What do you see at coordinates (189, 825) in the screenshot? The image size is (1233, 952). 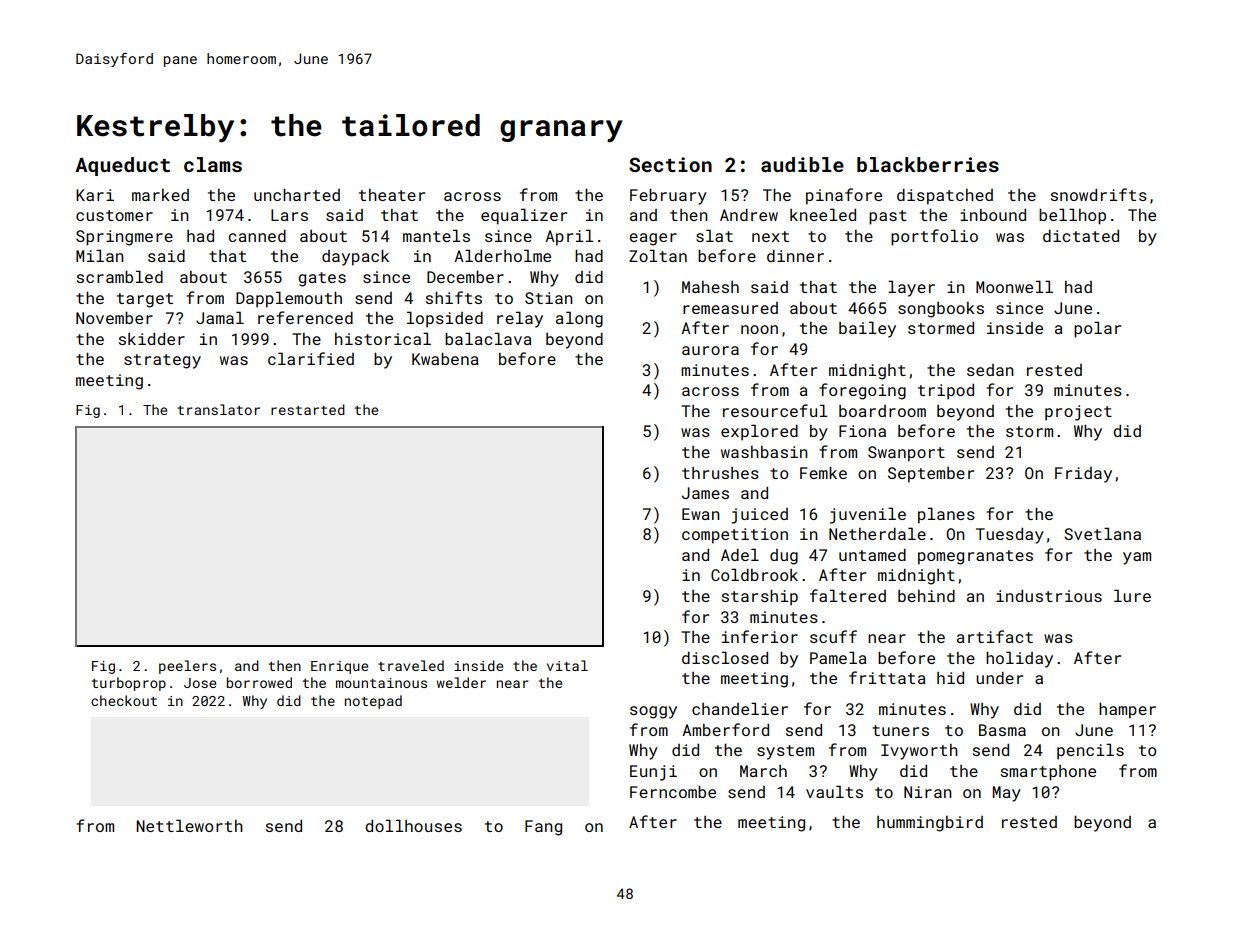 I see `Nettleworth` at bounding box center [189, 825].
